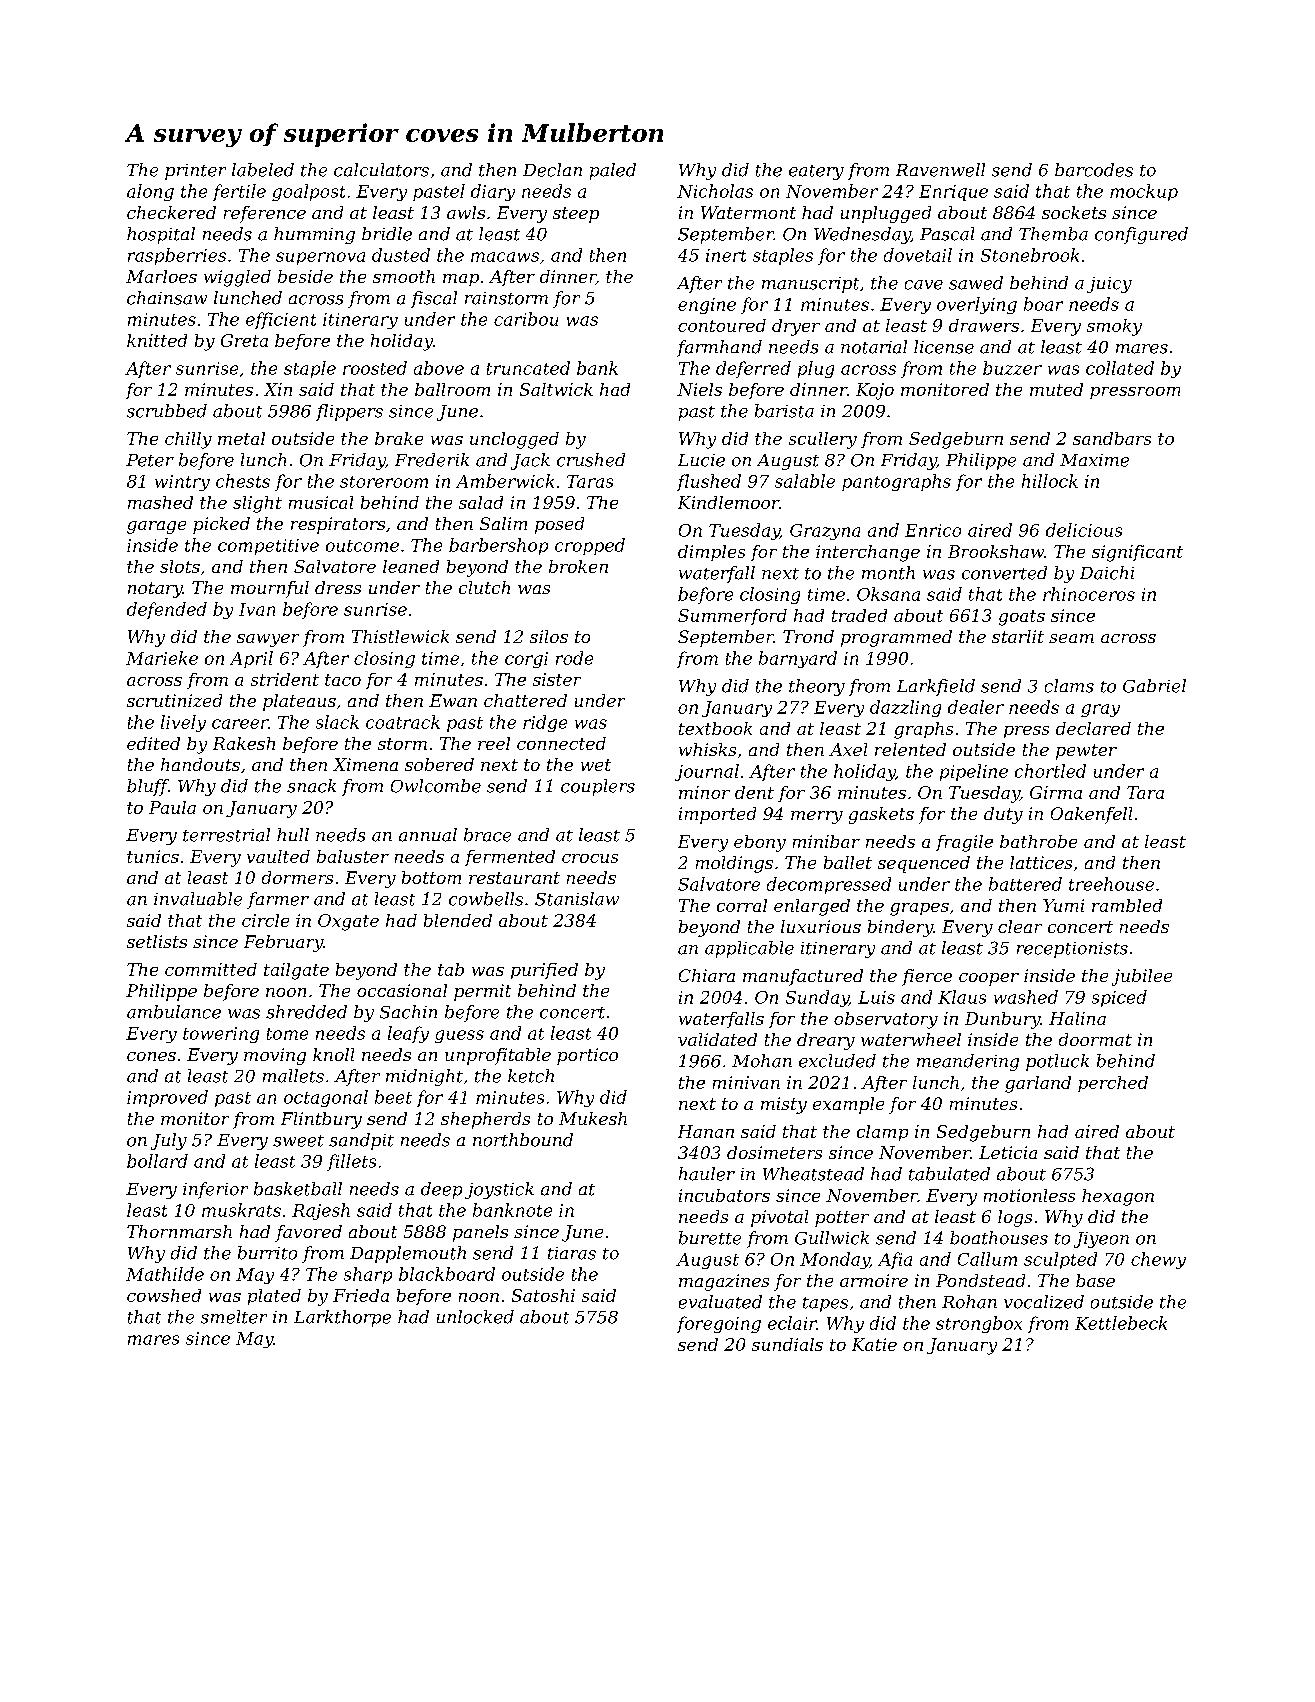 The width and height of the screenshot is (1315, 1702). What do you see at coordinates (1093, 728) in the screenshot?
I see `declared` at bounding box center [1093, 728].
